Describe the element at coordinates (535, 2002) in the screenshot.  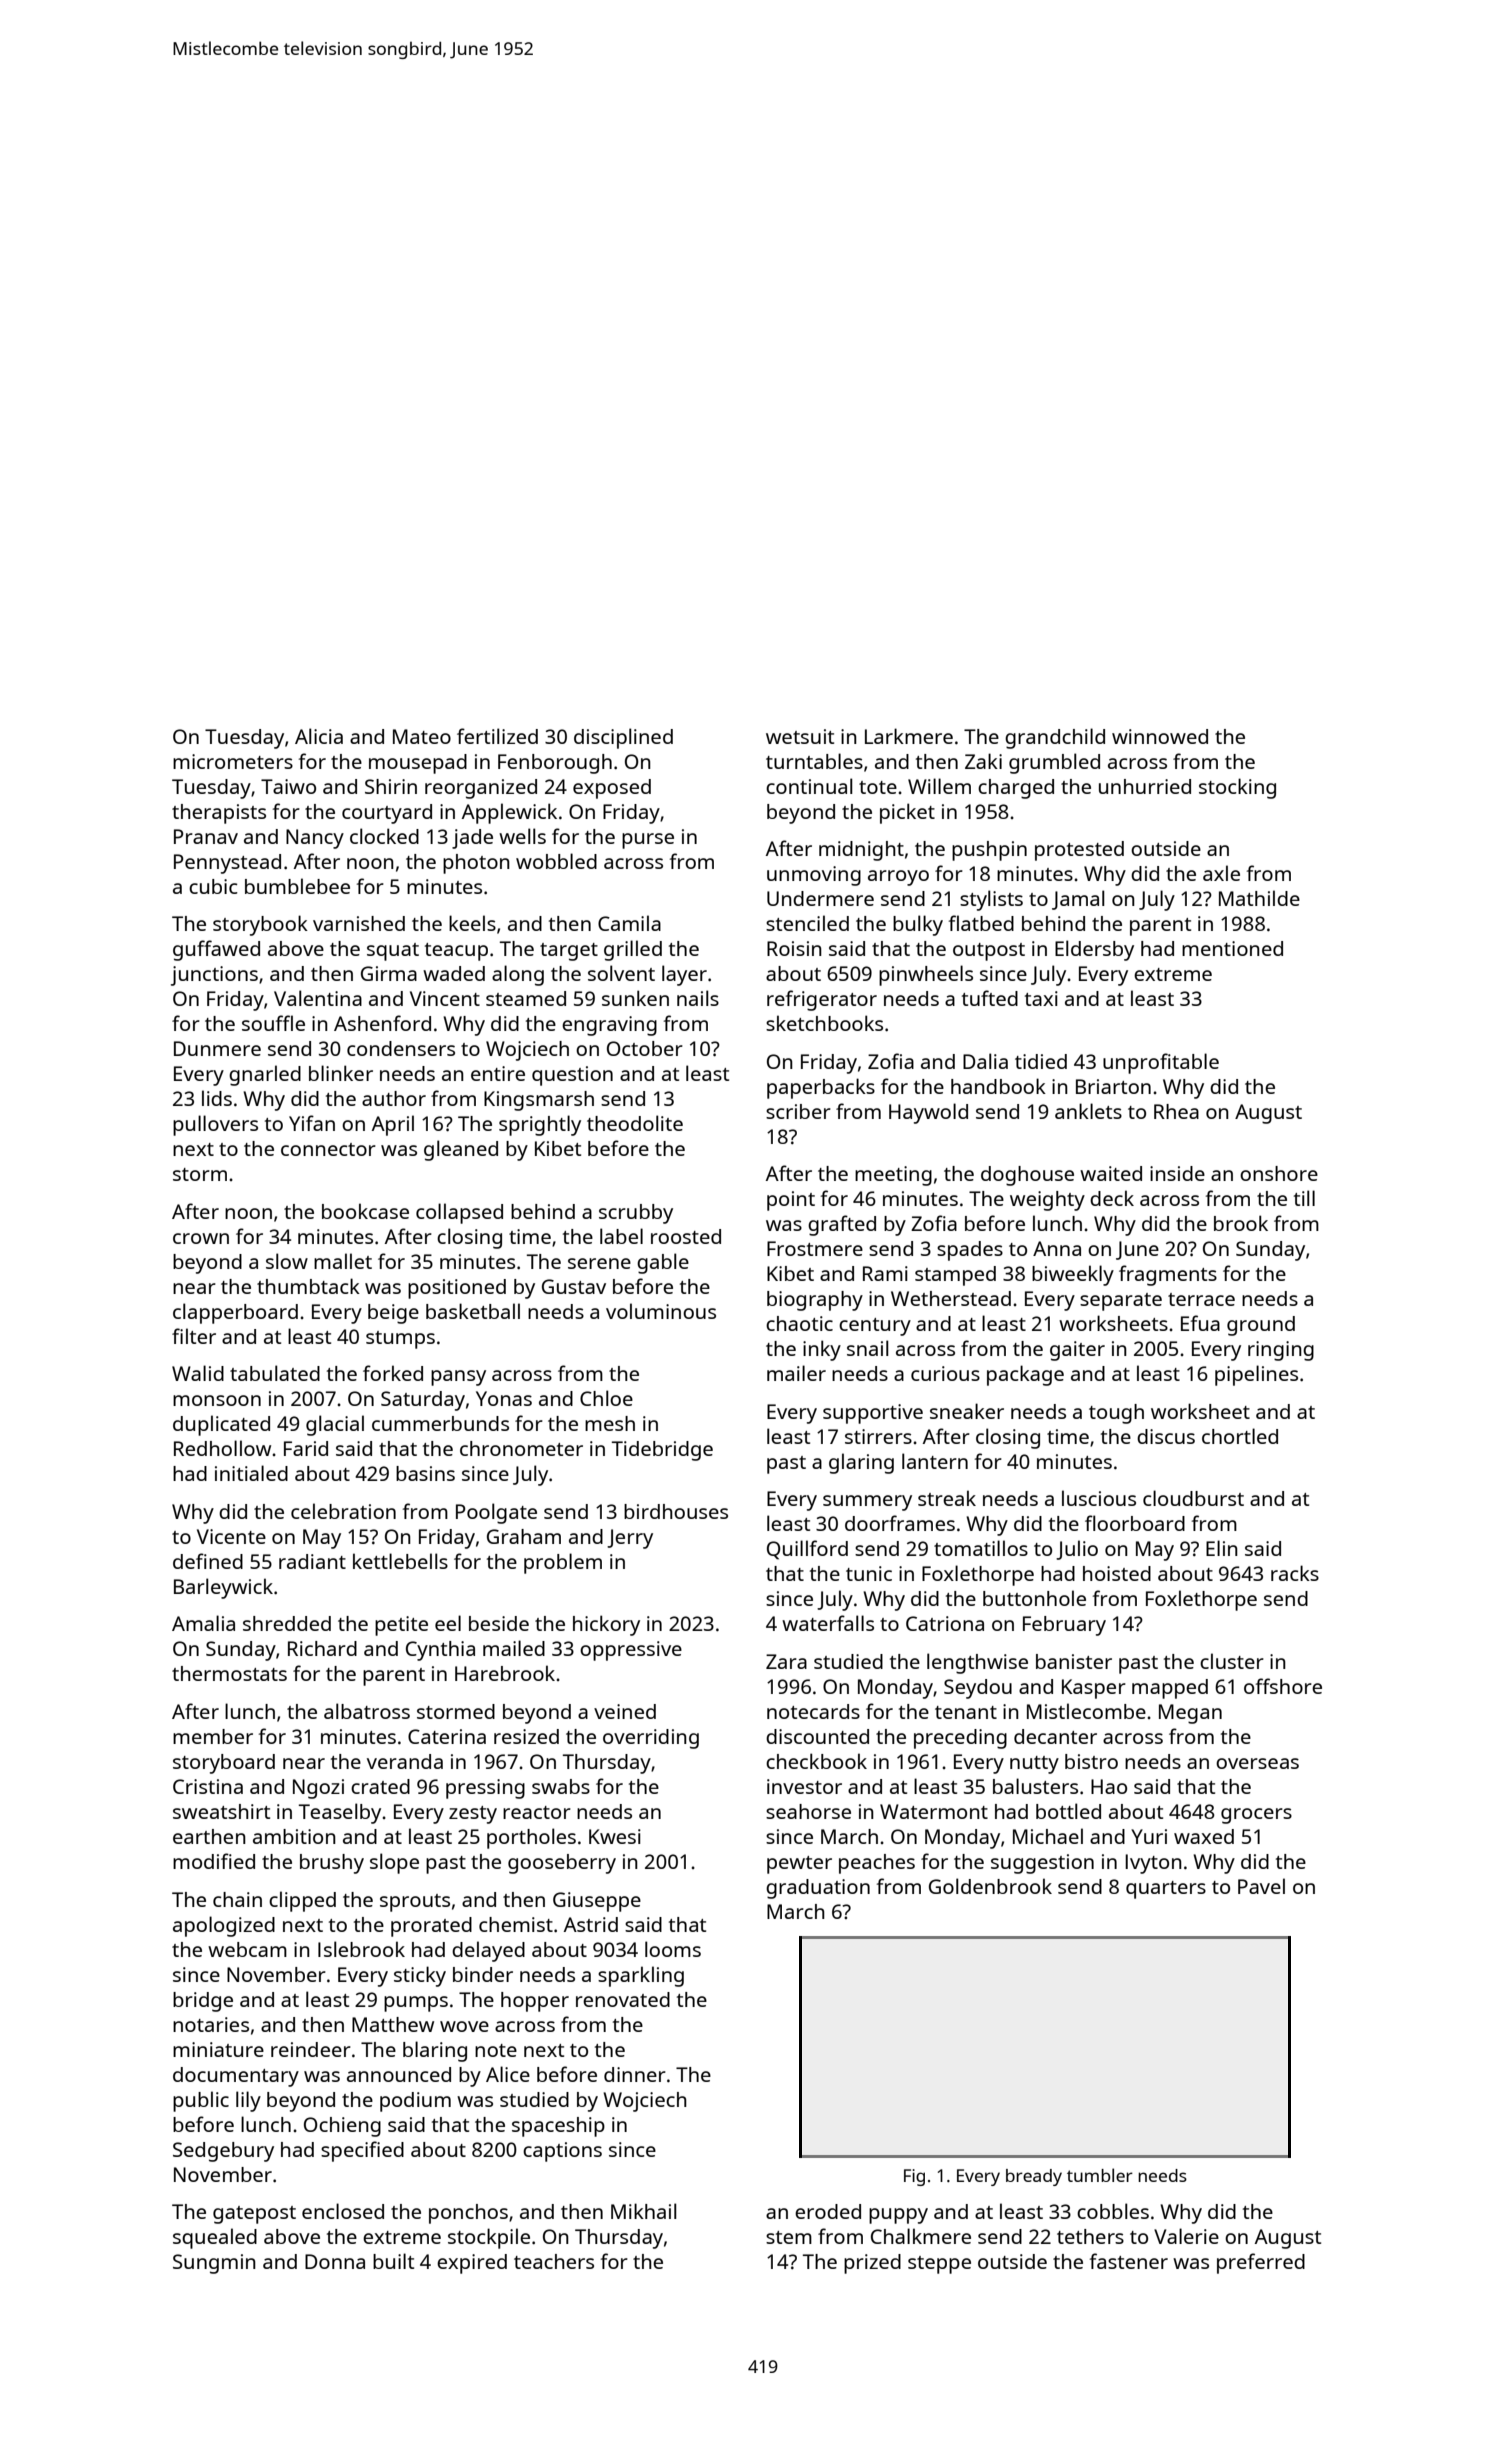
I see `hopper` at that location.
